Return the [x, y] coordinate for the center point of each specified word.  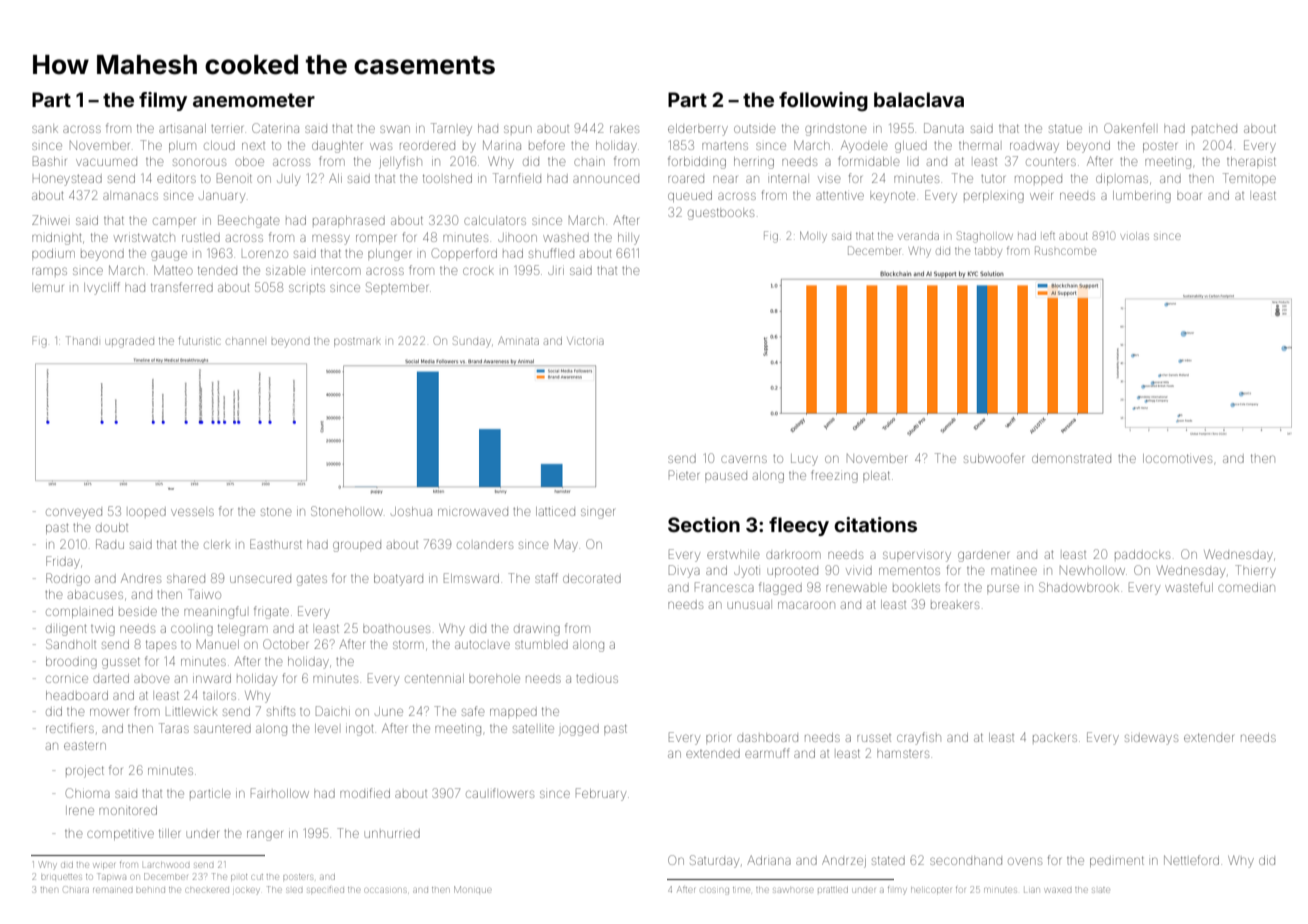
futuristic [199, 340]
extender [1209, 737]
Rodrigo [68, 579]
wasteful [1189, 587]
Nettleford [1191, 860]
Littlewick [191, 711]
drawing [537, 630]
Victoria [585, 341]
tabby [988, 252]
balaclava [919, 99]
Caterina [275, 128]
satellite [533, 728]
